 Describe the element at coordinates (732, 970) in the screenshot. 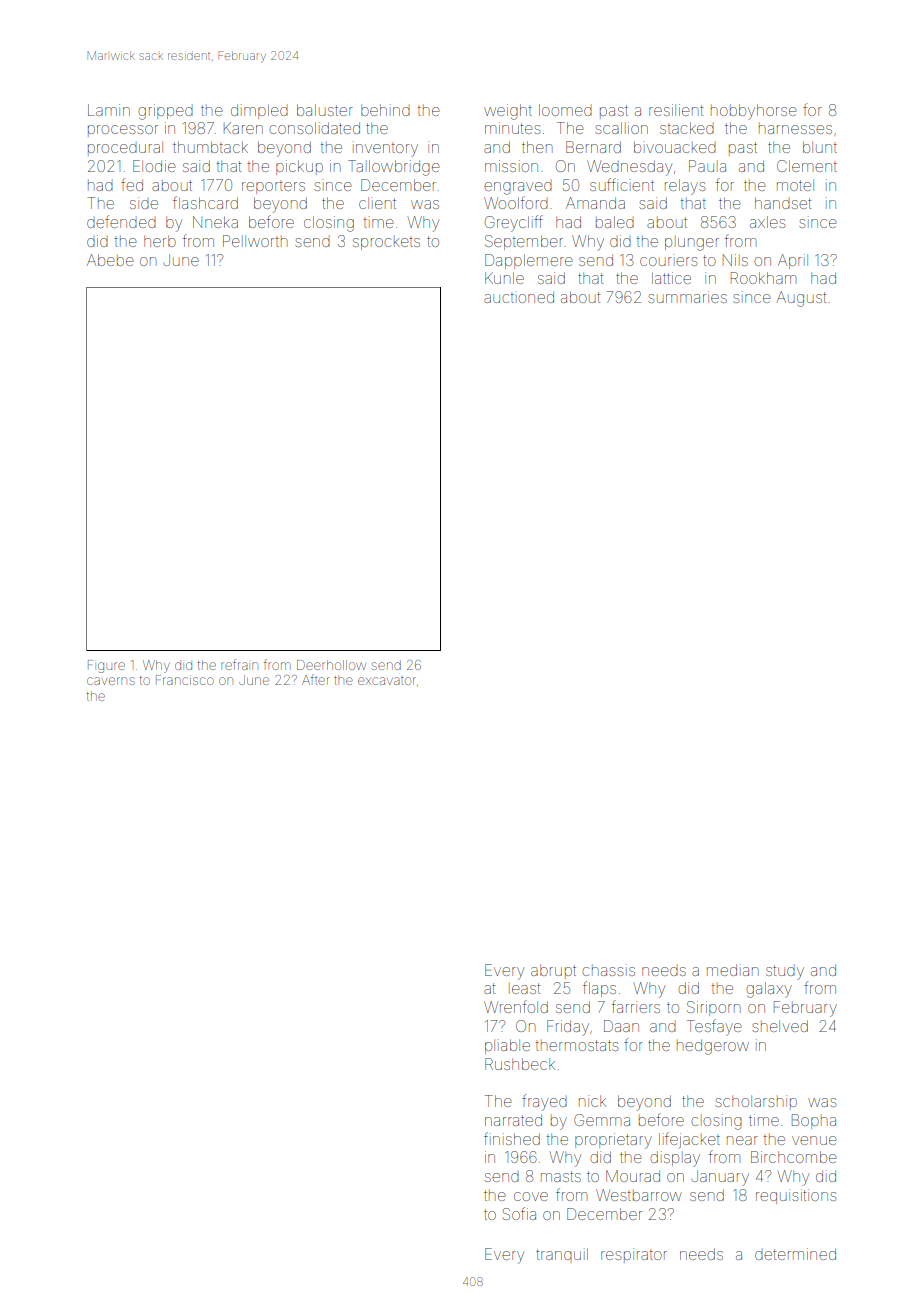

I see `median` at that location.
